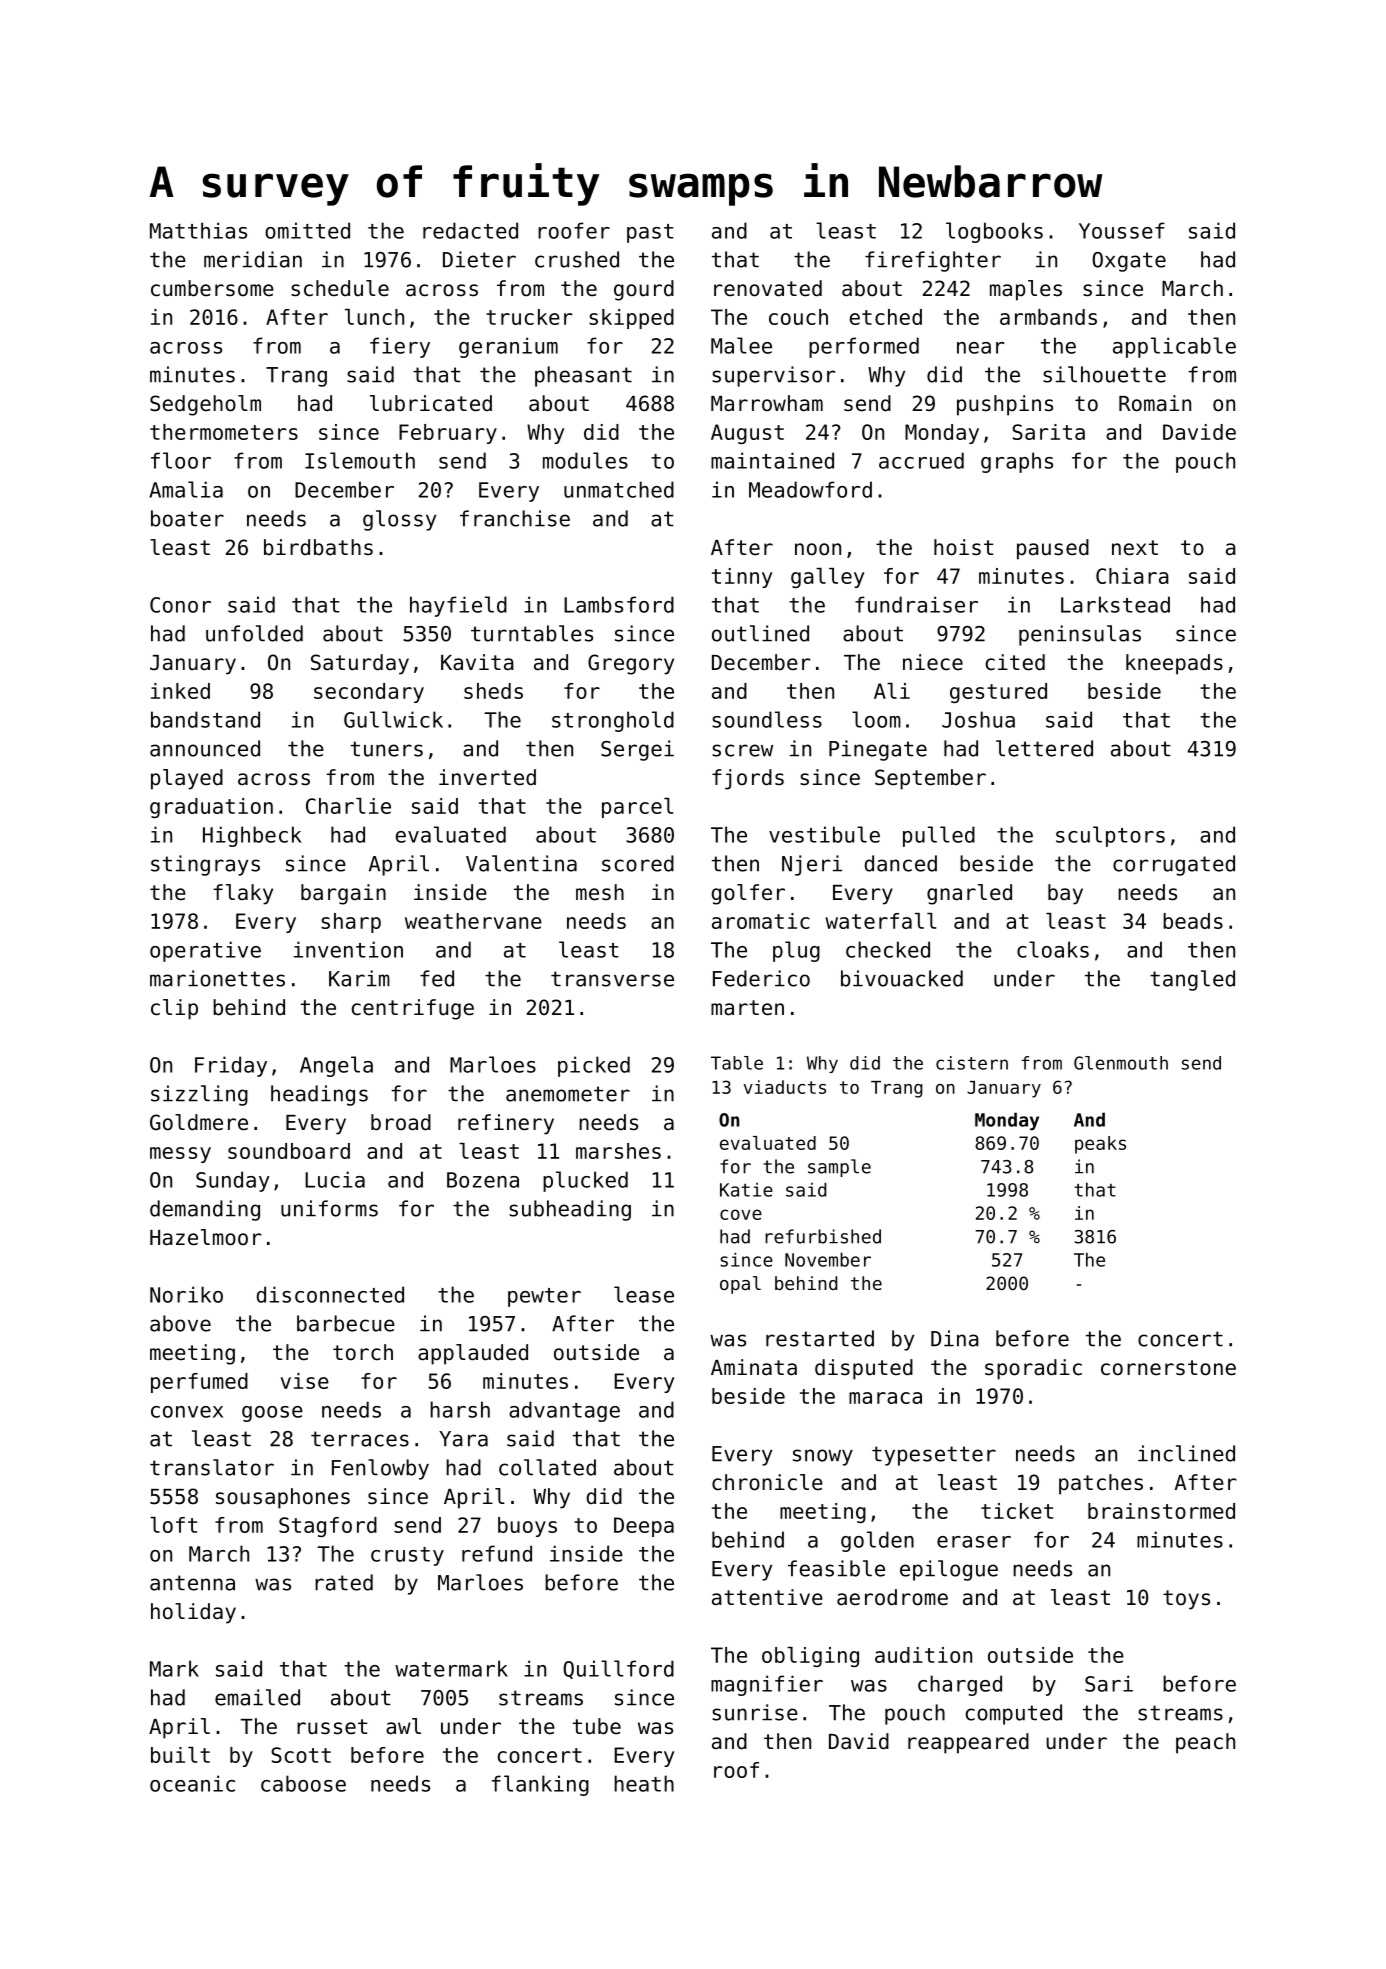  What do you see at coordinates (540, 1785) in the image?
I see `flanking` at bounding box center [540, 1785].
